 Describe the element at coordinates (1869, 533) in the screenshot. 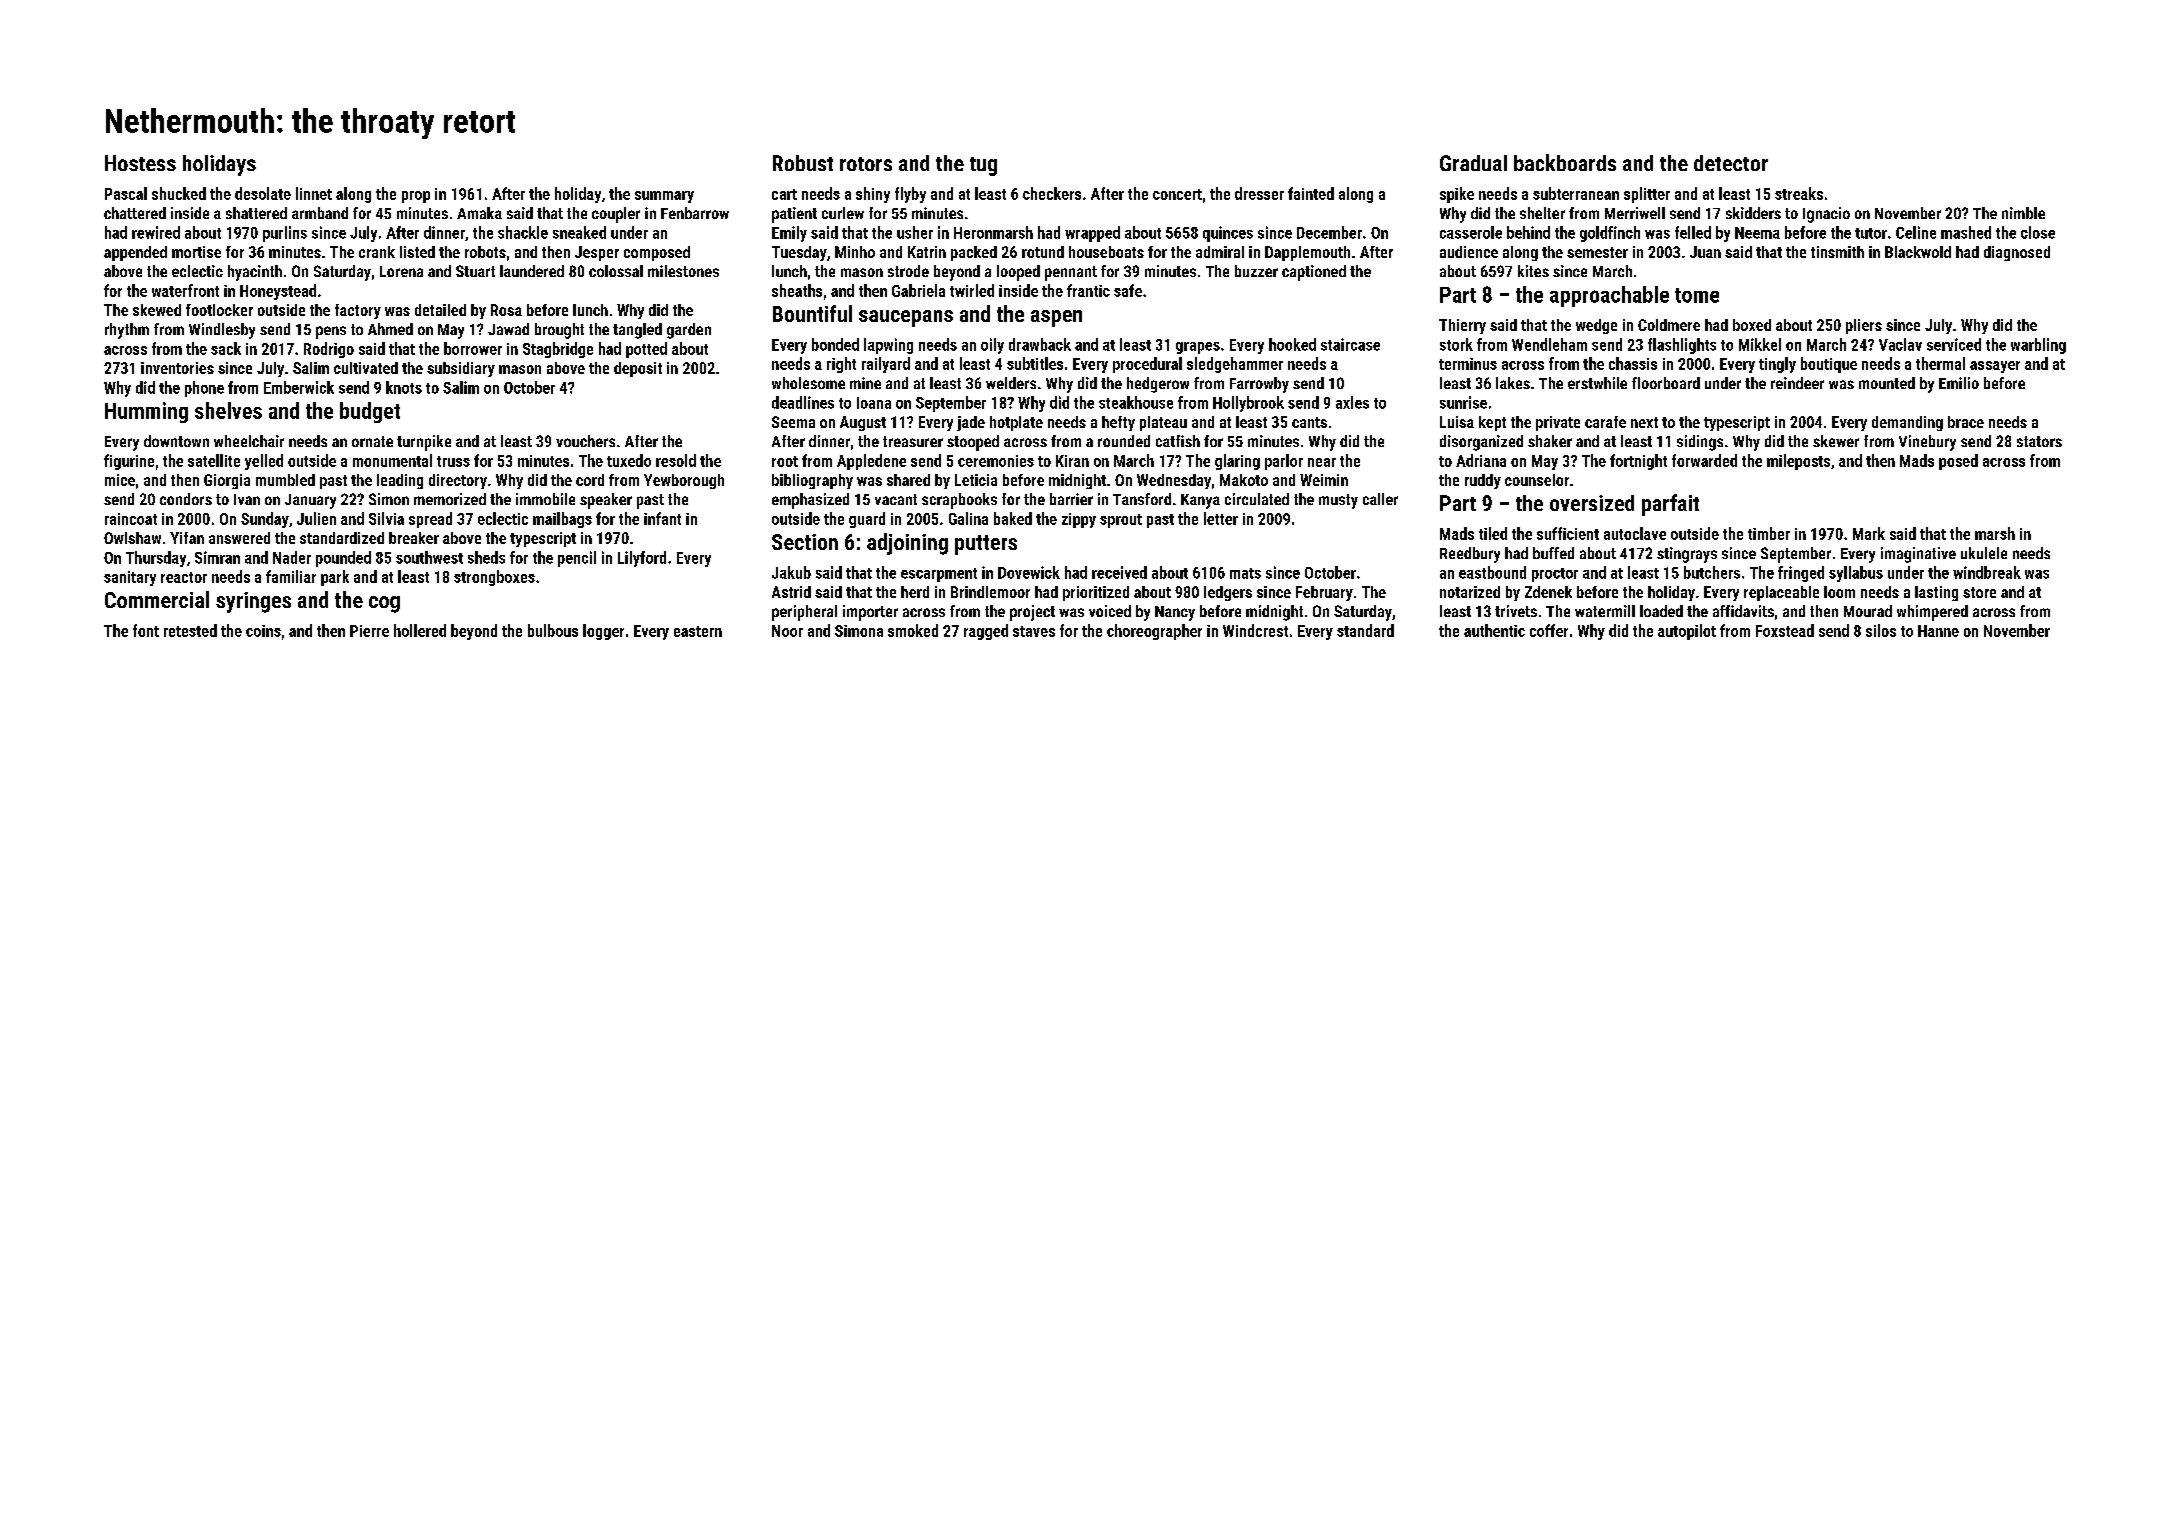

I see `Mark` at that location.
